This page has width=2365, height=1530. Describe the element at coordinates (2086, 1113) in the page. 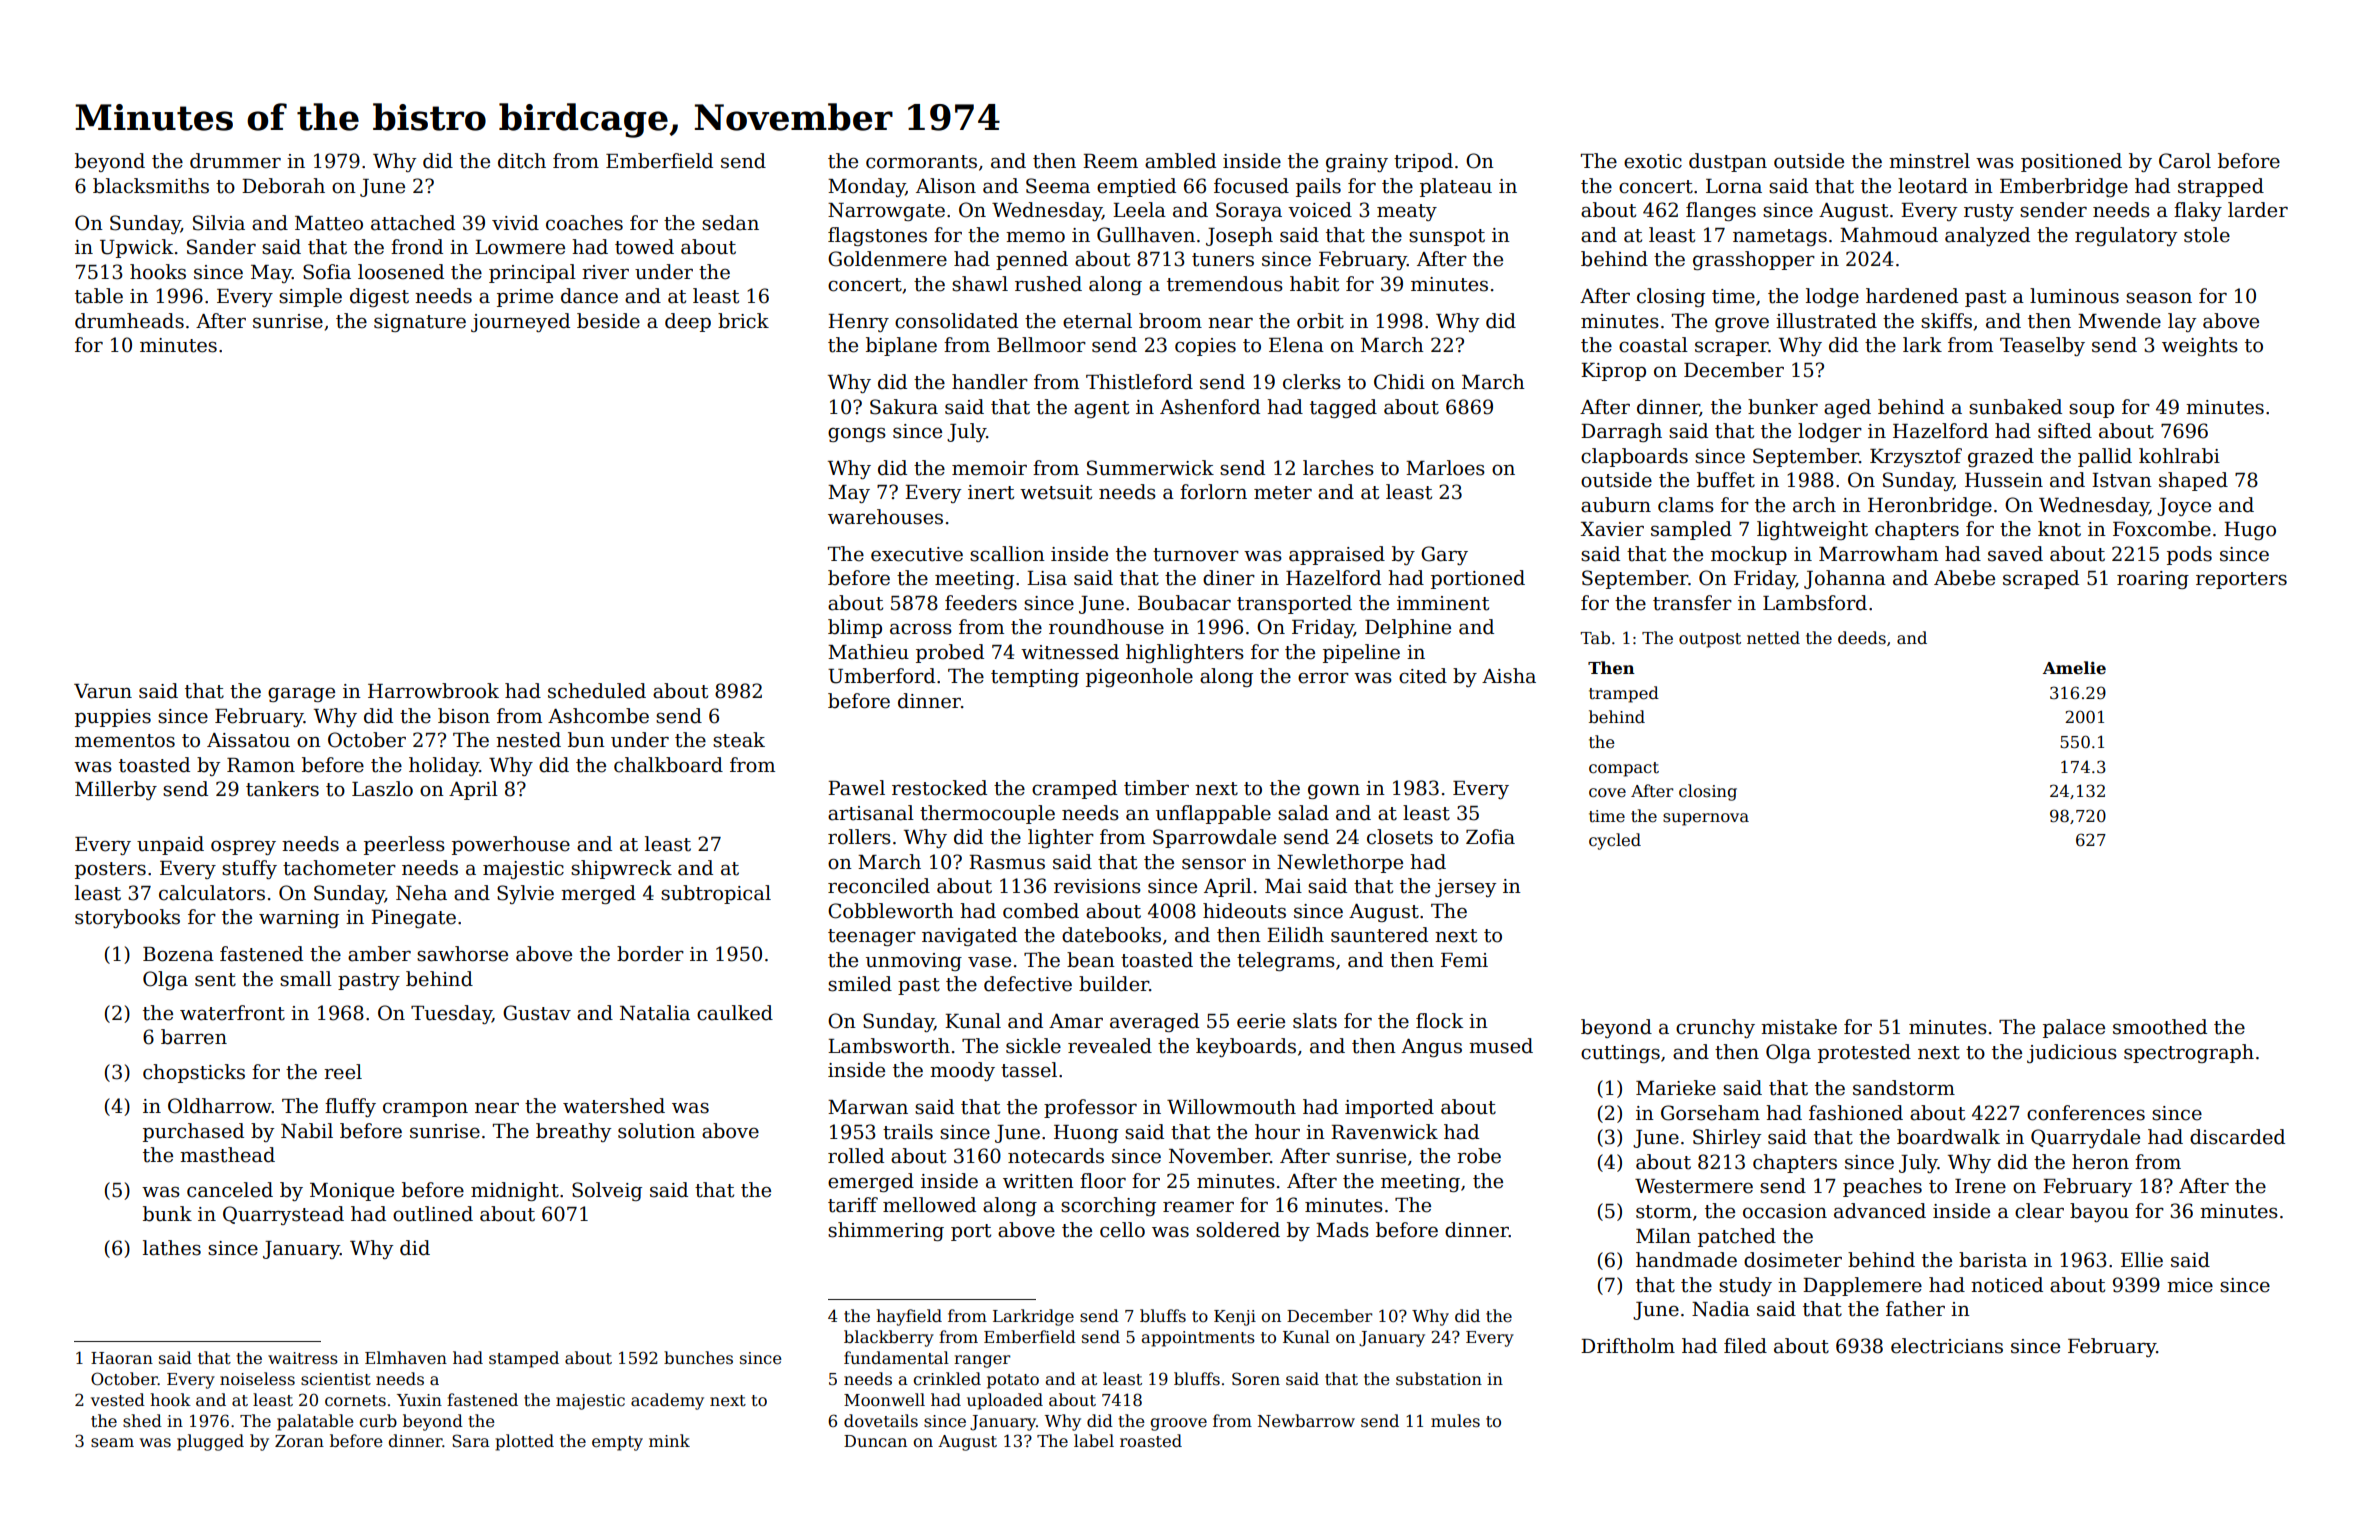

I see `conferences` at that location.
